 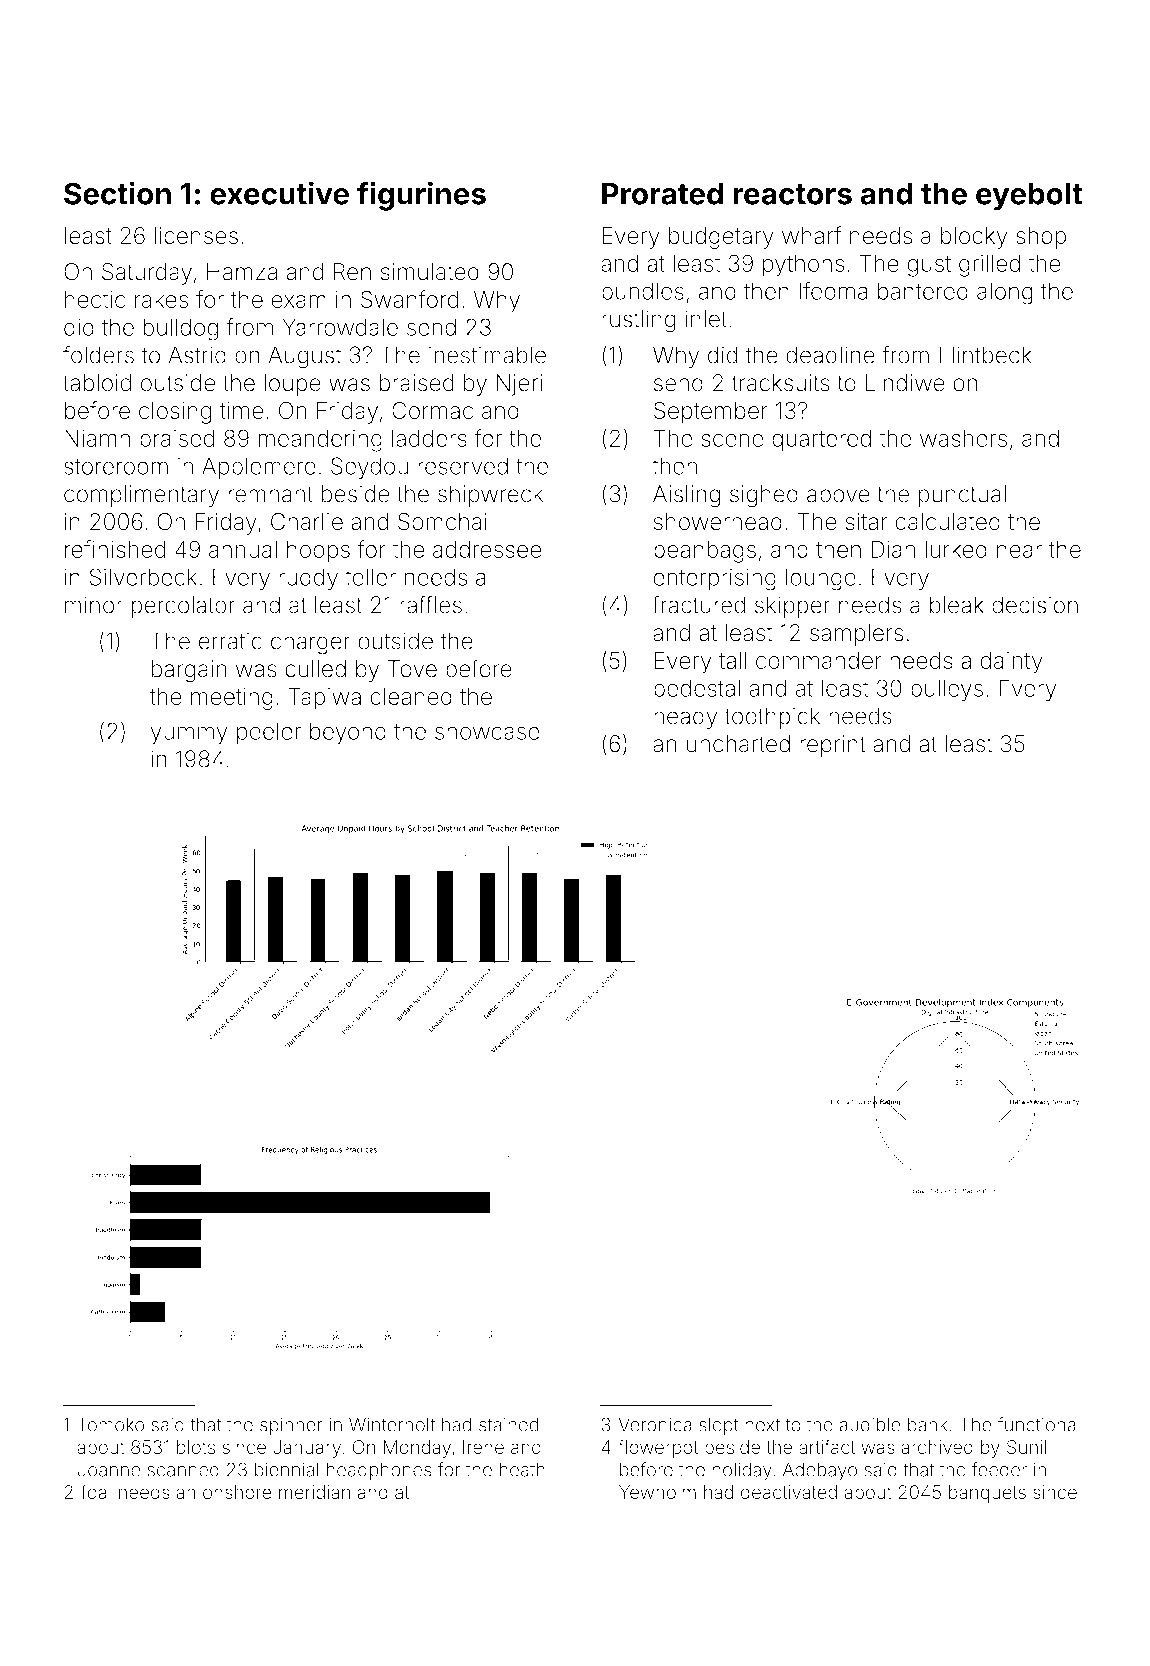 I want to click on executive, so click(x=279, y=193).
